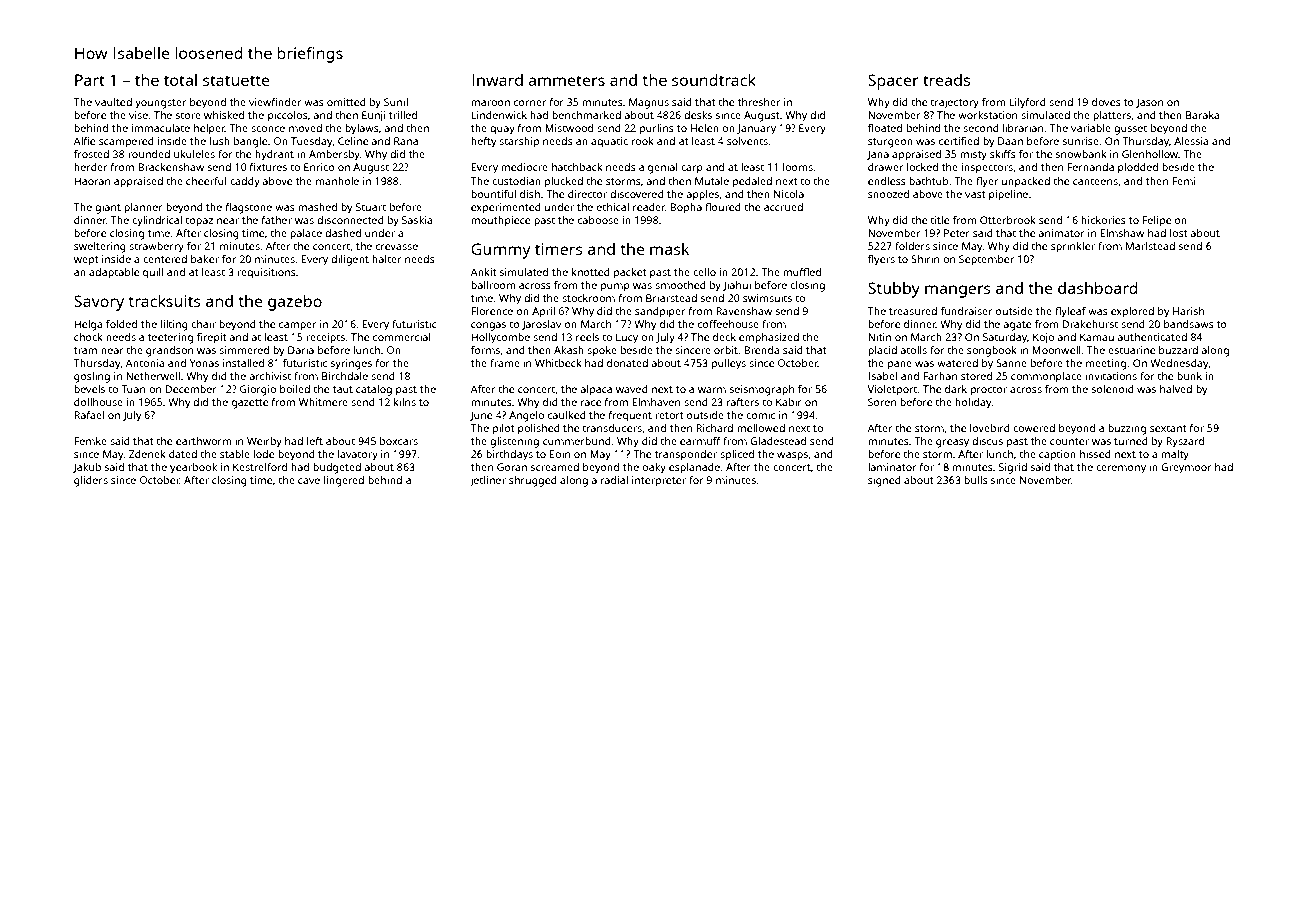  What do you see at coordinates (264, 442) in the image?
I see `Weirby` at bounding box center [264, 442].
